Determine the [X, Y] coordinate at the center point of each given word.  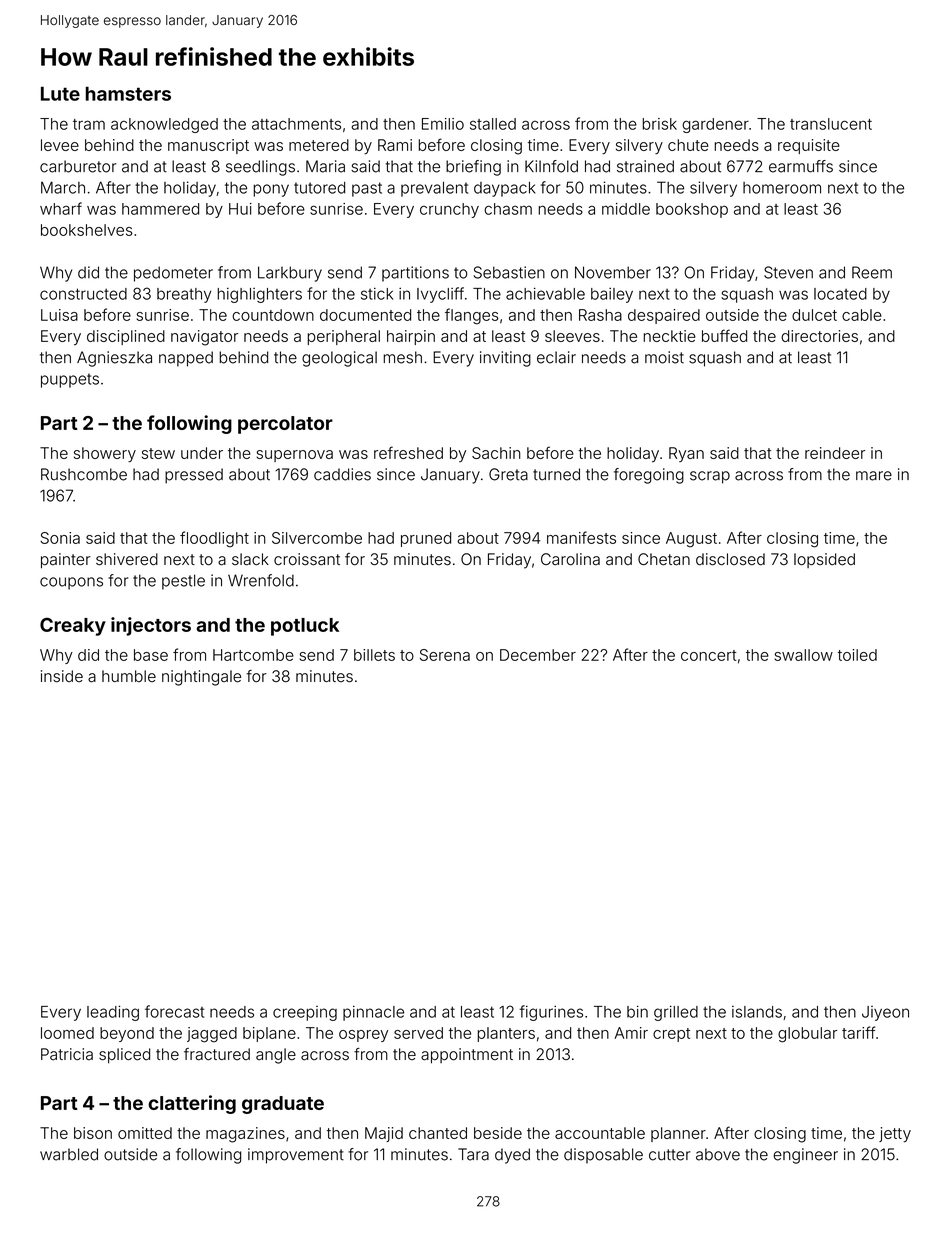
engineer [805, 1156]
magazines [245, 1135]
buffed [724, 335]
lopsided [824, 560]
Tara [473, 1154]
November [613, 272]
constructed [83, 294]
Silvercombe [317, 538]
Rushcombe [84, 474]
